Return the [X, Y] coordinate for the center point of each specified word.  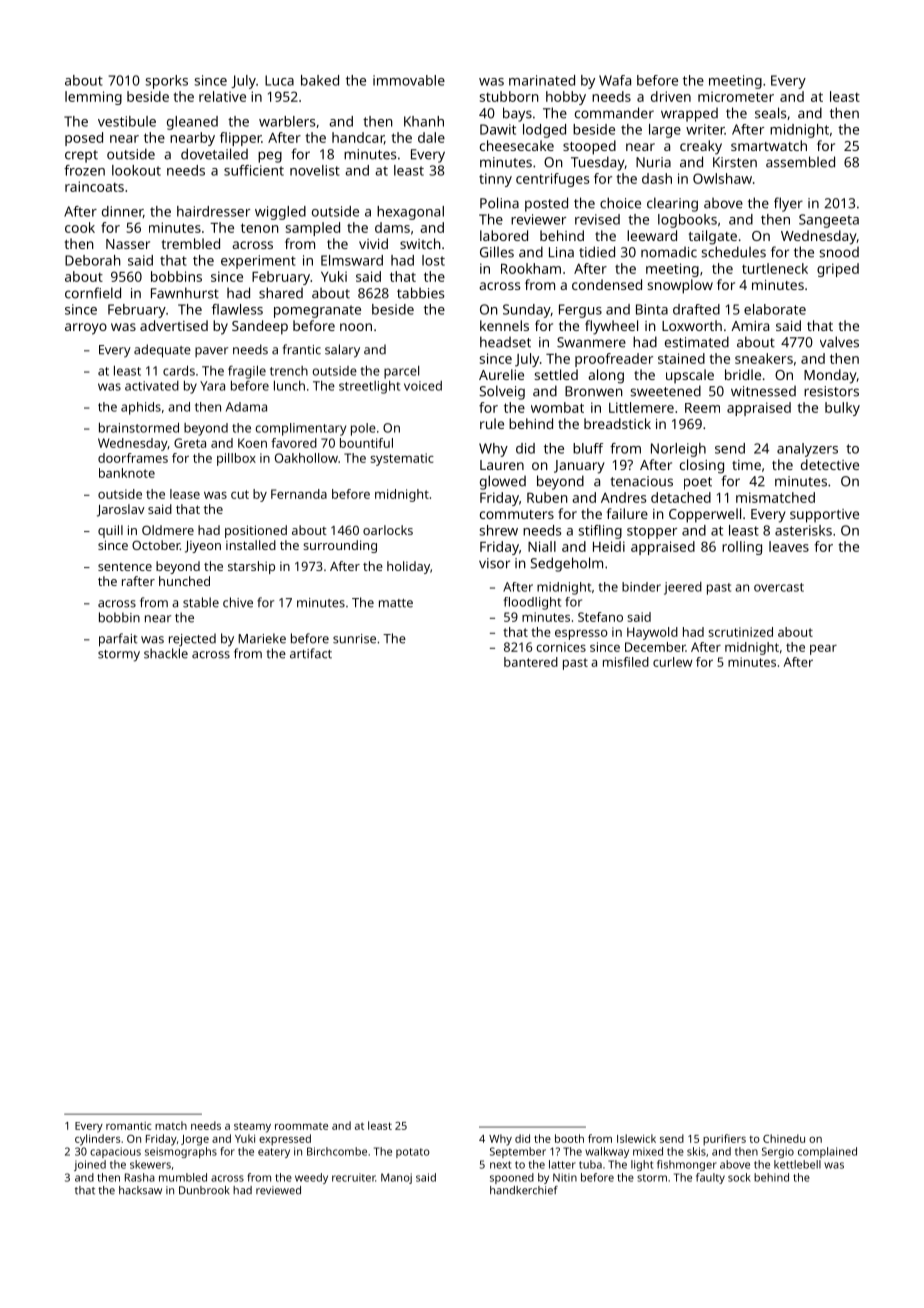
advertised [174, 325]
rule [492, 423]
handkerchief [524, 1190]
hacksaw [140, 1190]
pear [823, 650]
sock [739, 1177]
